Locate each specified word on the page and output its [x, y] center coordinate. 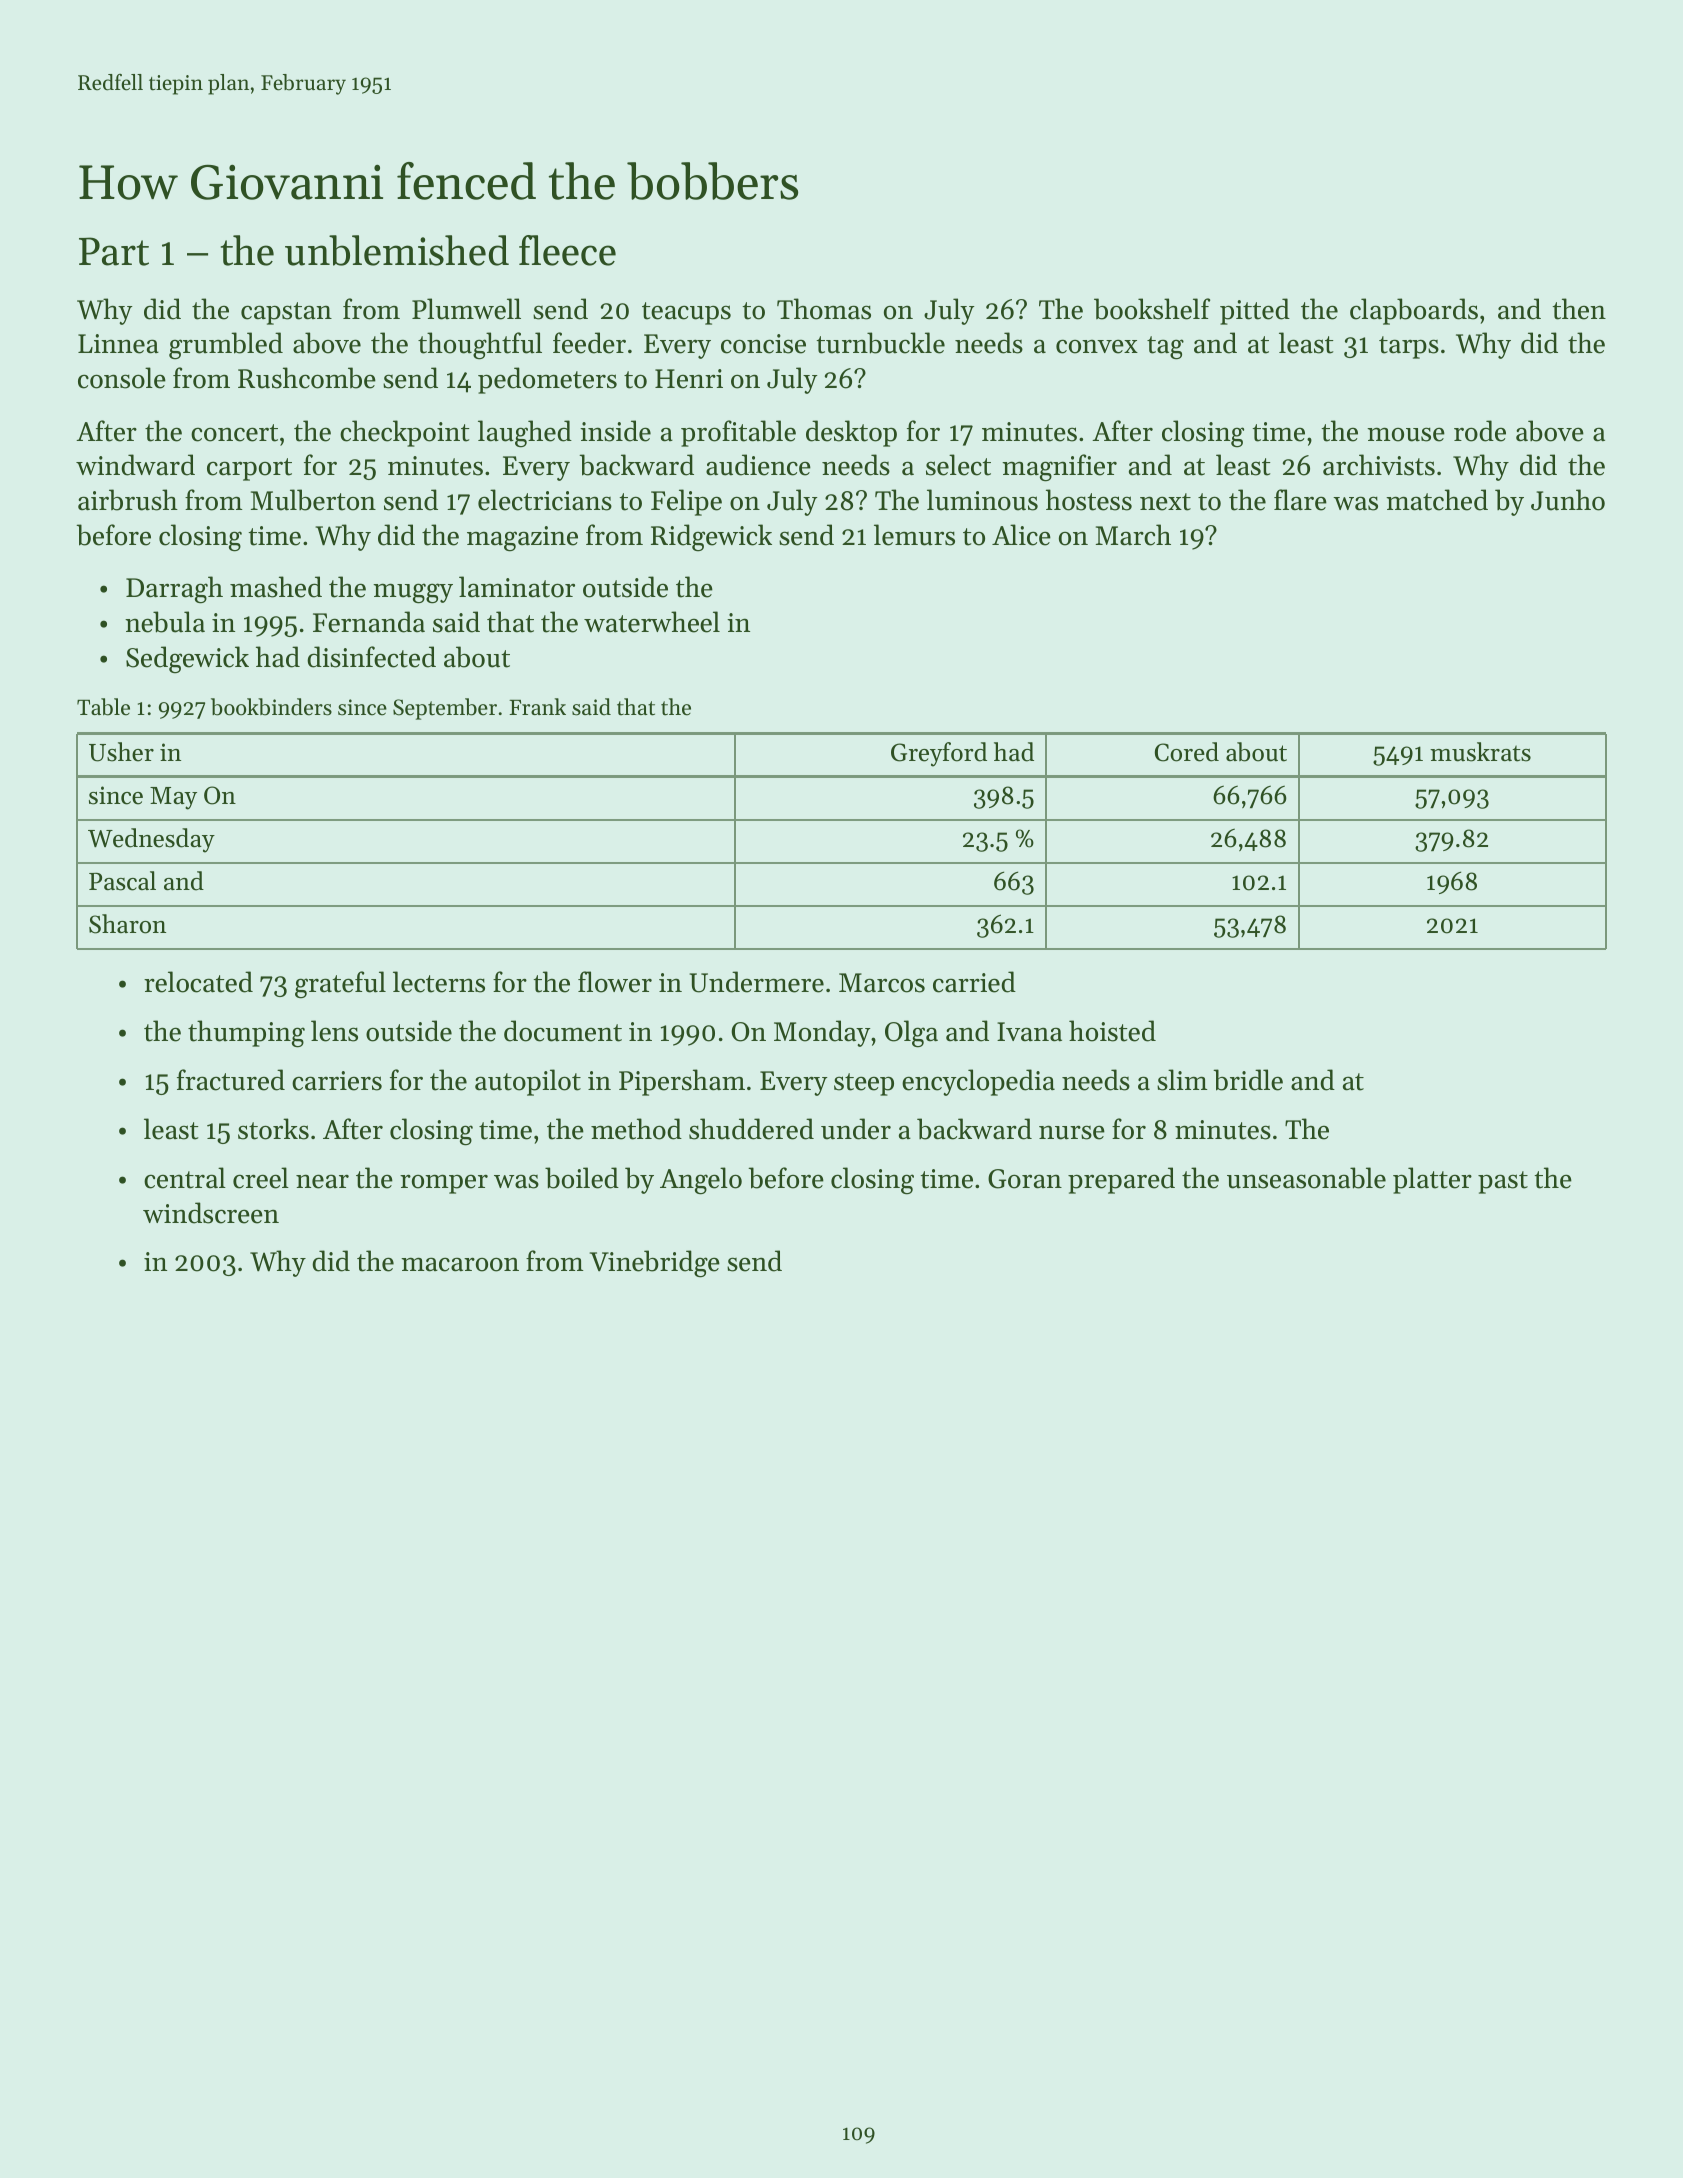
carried [974, 982]
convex [1097, 346]
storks [273, 1129]
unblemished [397, 250]
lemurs [914, 535]
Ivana [1029, 1032]
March [1133, 535]
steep [864, 1084]
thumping [246, 1034]
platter [1432, 1180]
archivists [1379, 465]
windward [135, 465]
